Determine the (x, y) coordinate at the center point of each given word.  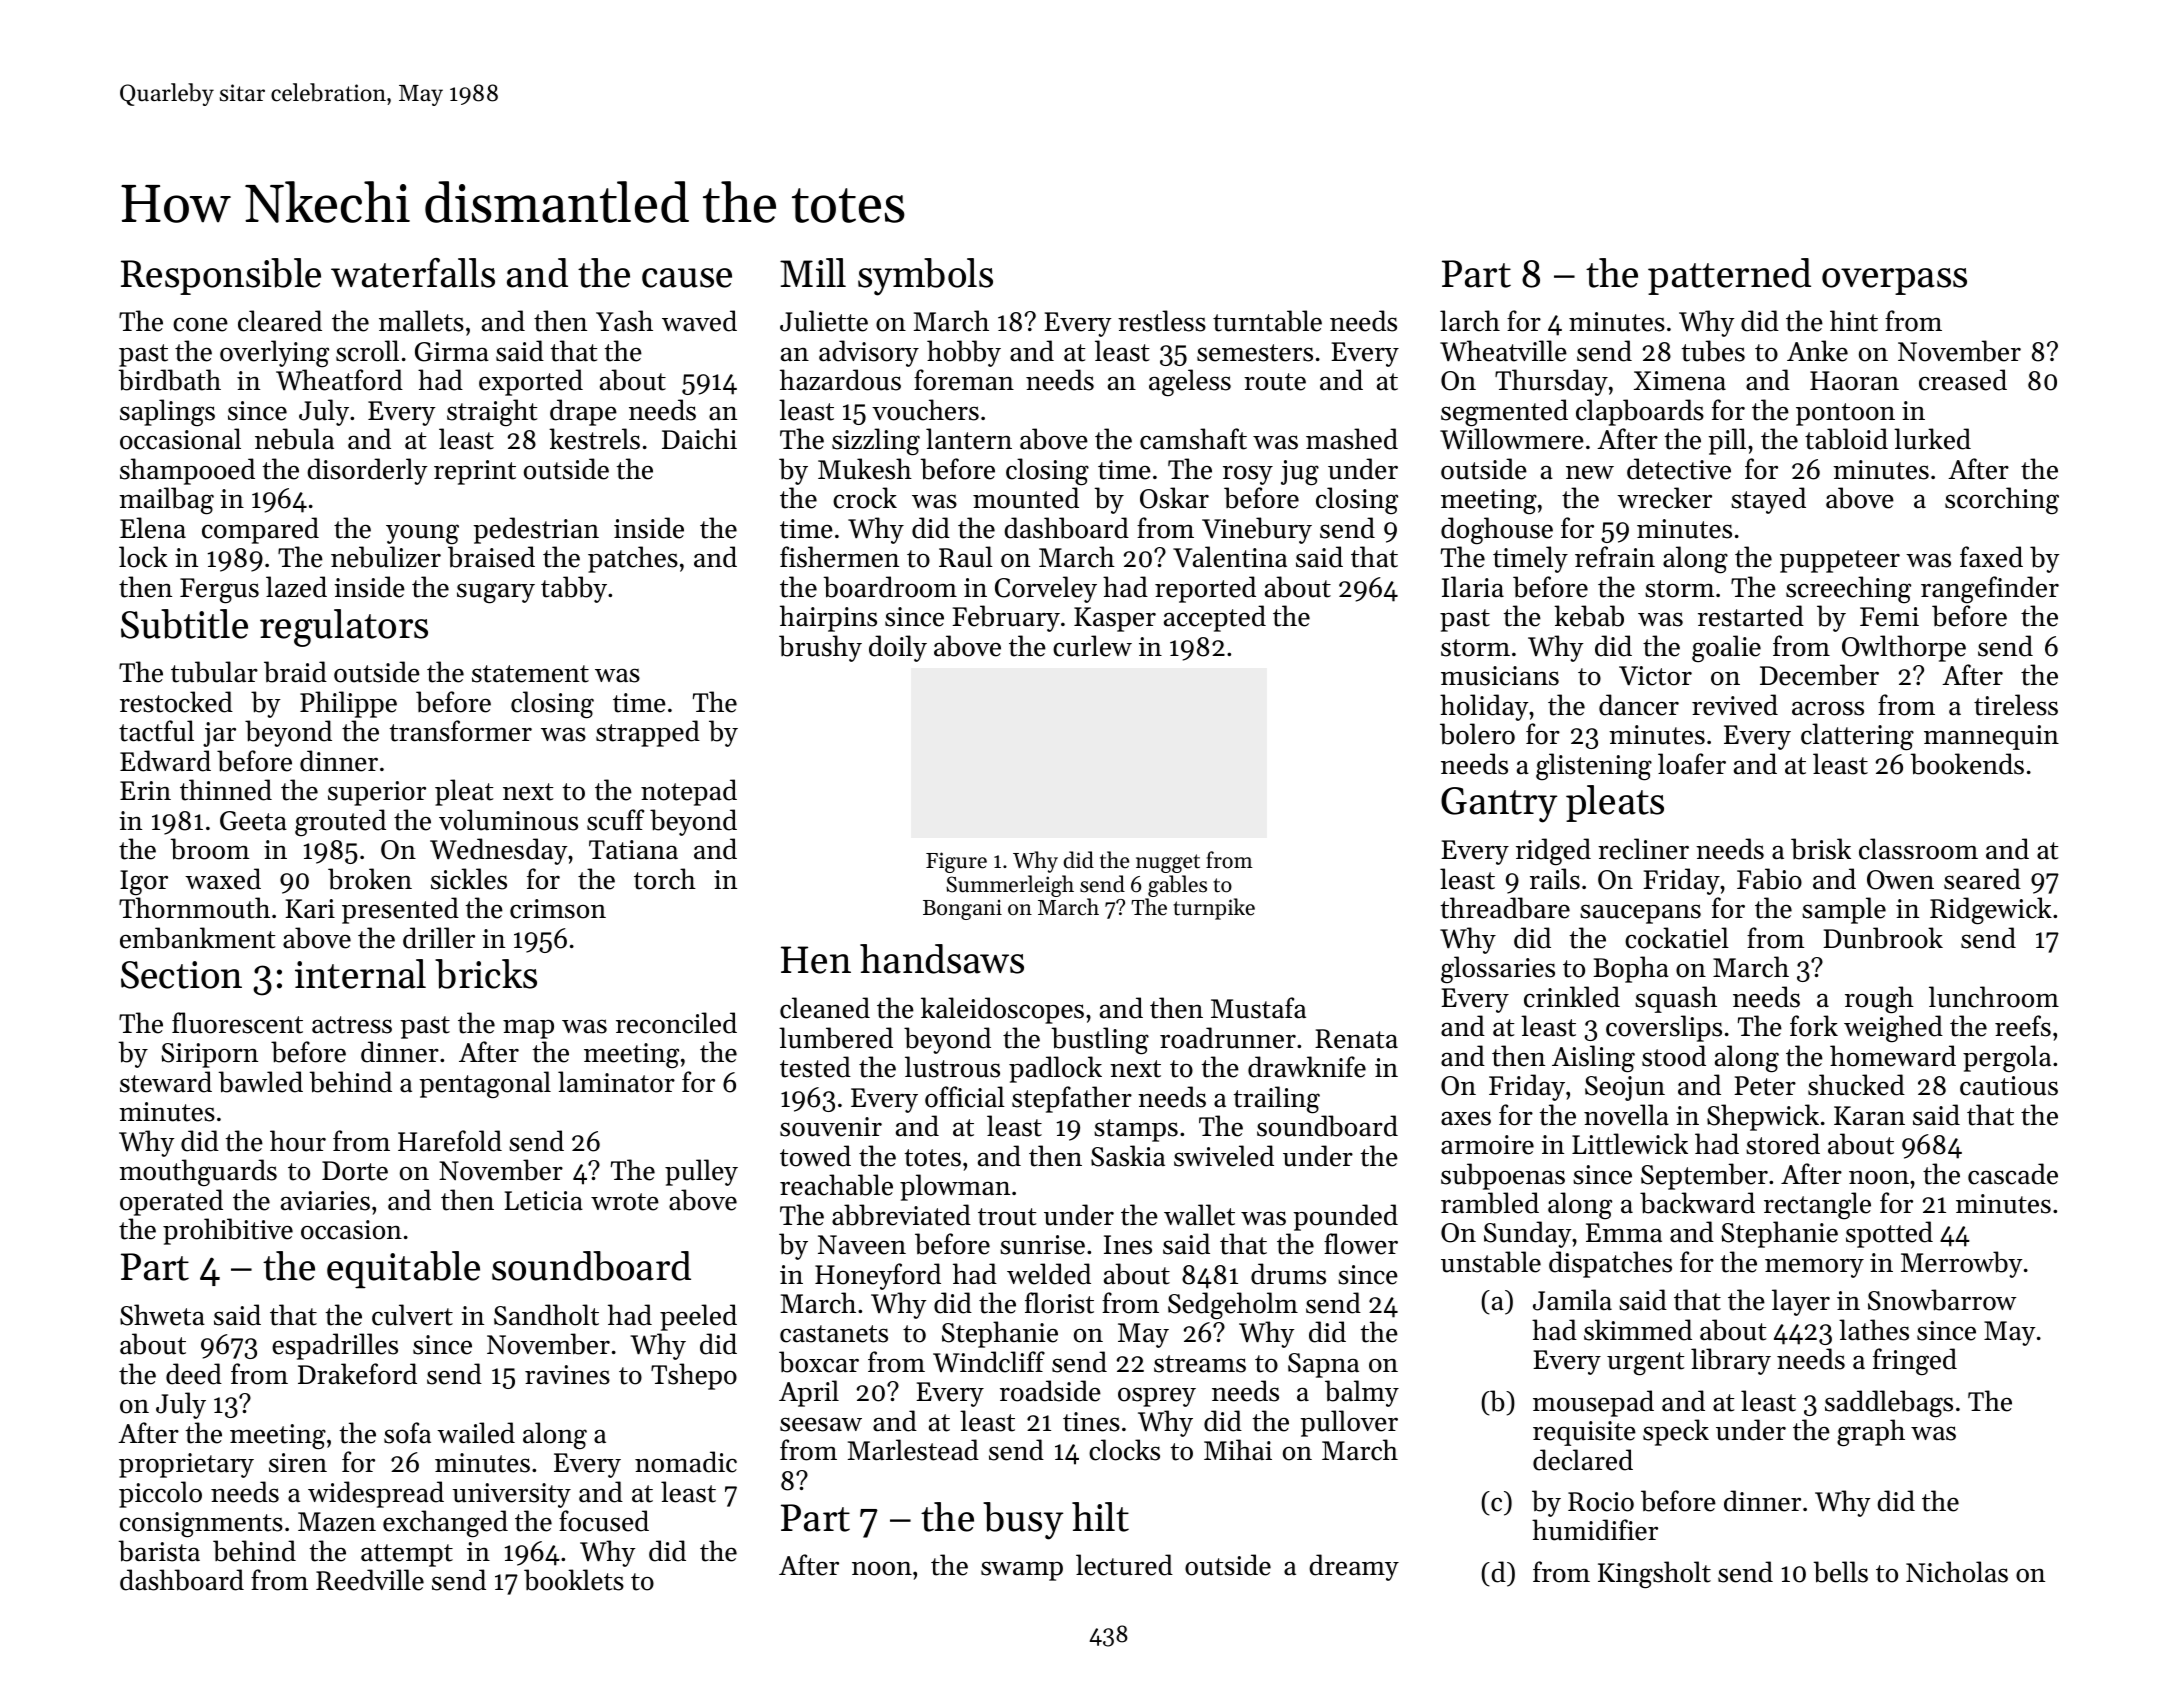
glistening (1594, 767)
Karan (1869, 1116)
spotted (1889, 1234)
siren (298, 1463)
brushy (820, 648)
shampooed (187, 471)
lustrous (952, 1067)
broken (370, 879)
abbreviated (901, 1215)
